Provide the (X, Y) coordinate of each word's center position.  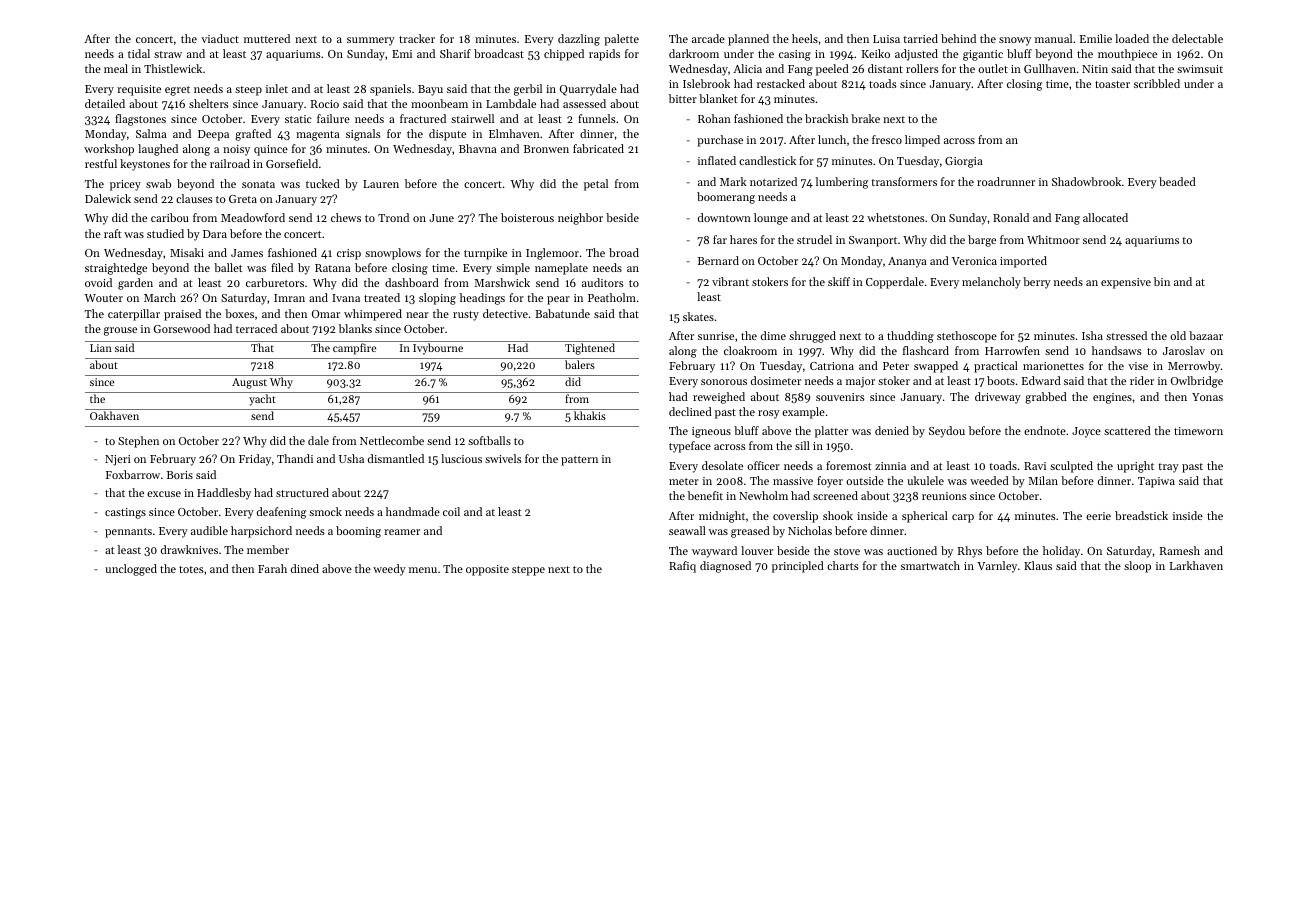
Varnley (997, 567)
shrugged (812, 337)
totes (191, 569)
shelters (209, 103)
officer (763, 465)
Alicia (747, 68)
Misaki (187, 252)
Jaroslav (1184, 350)
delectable (1197, 38)
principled (798, 567)
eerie (1098, 516)
